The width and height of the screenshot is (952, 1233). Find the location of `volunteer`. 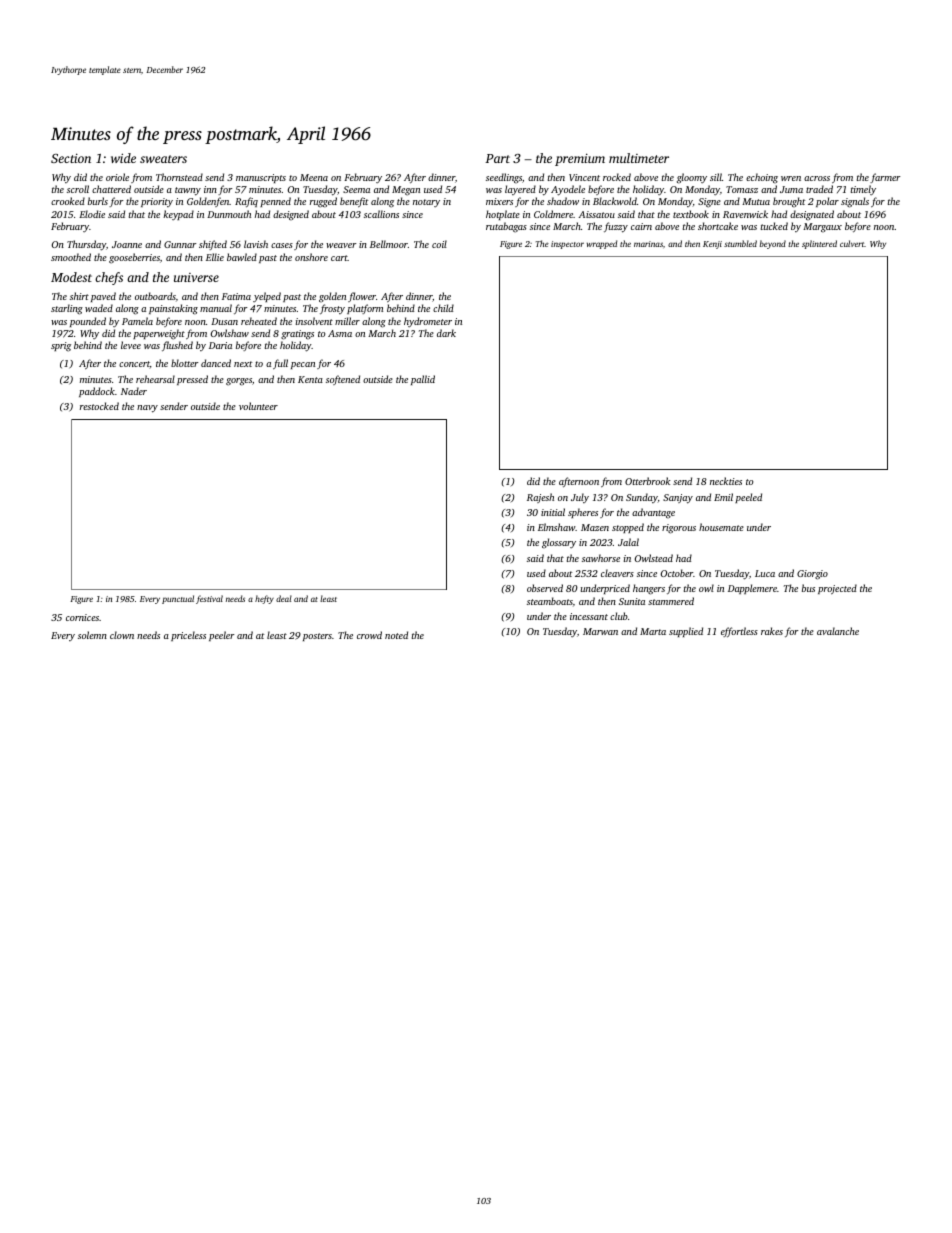

volunteer is located at coordinates (258, 406).
